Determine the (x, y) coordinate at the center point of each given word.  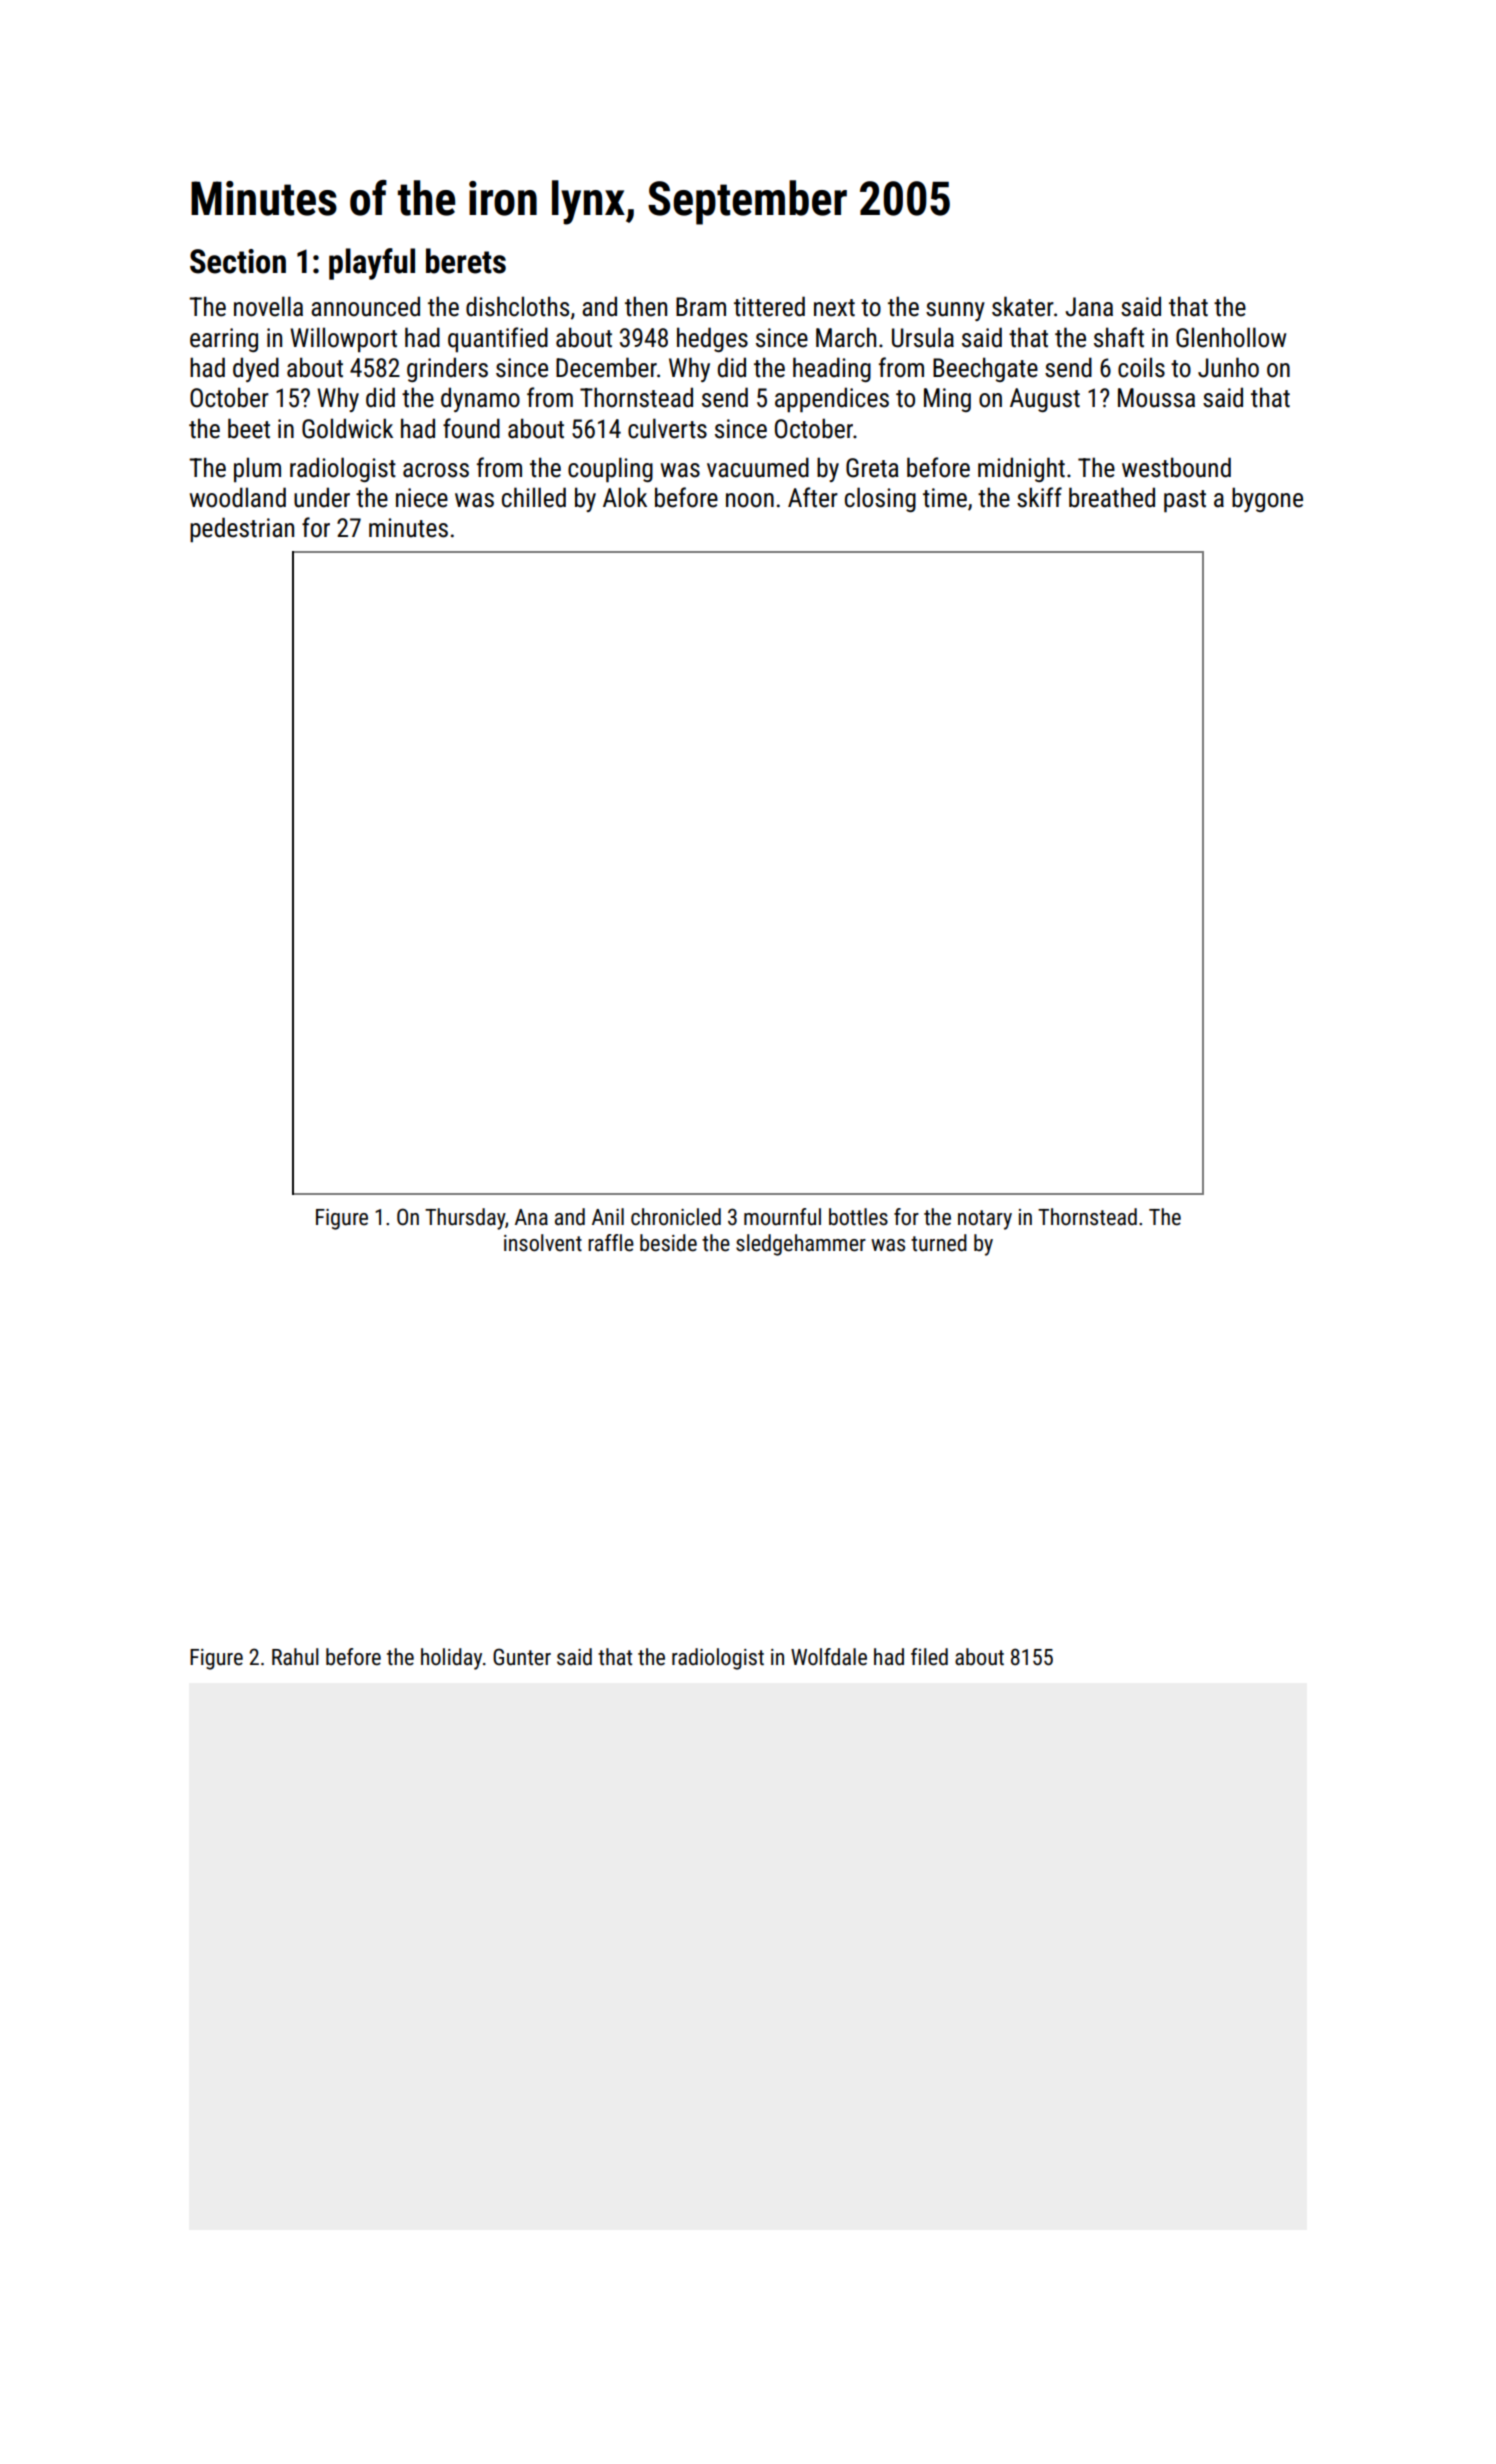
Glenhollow (1231, 337)
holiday (451, 1659)
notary (985, 1220)
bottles (858, 1217)
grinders (447, 369)
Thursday (465, 1219)
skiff (1039, 497)
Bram (701, 307)
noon (750, 500)
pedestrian (242, 529)
